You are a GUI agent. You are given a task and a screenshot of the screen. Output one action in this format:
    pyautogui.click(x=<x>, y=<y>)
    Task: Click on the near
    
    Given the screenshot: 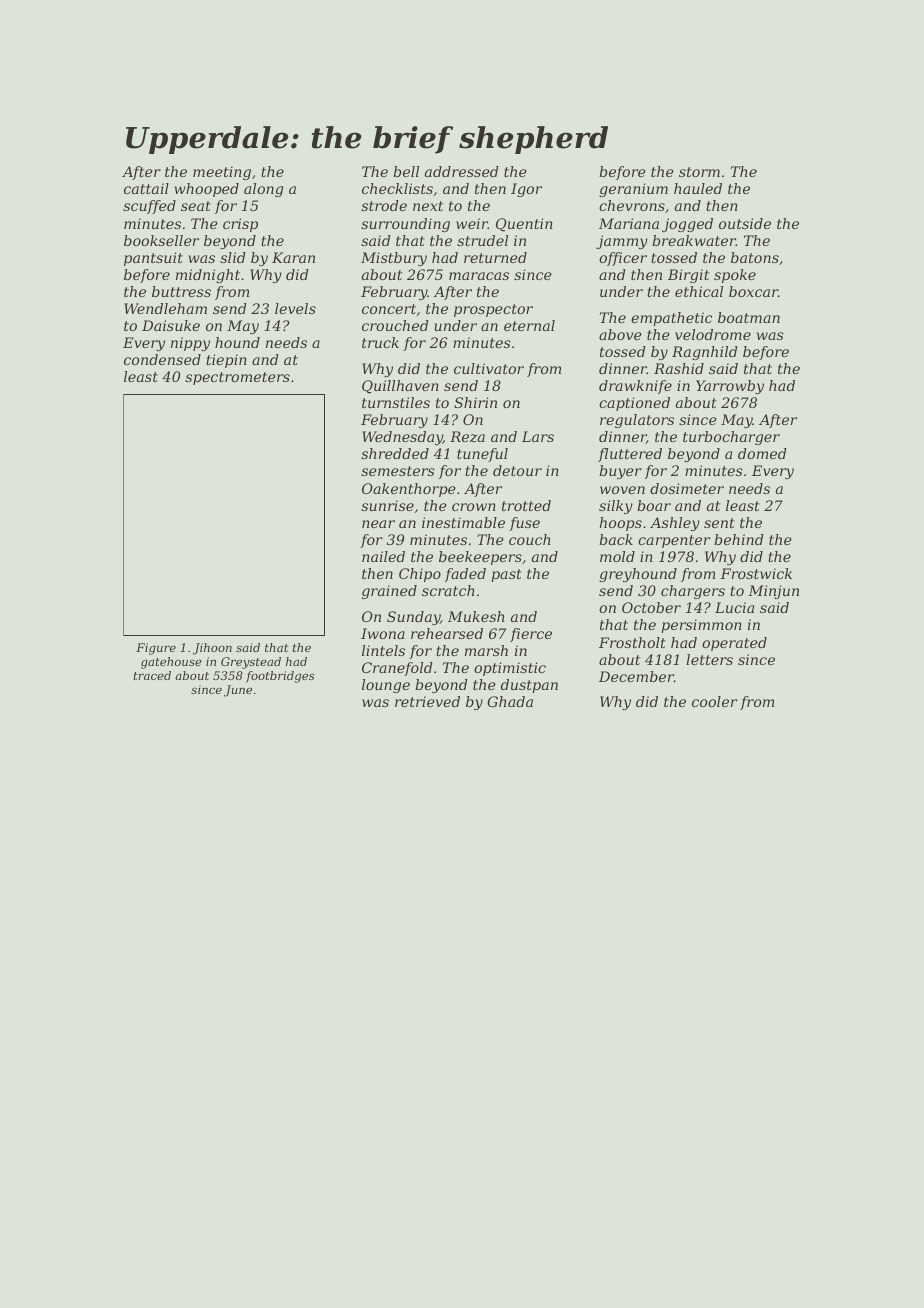 What is the action you would take?
    pyautogui.click(x=378, y=524)
